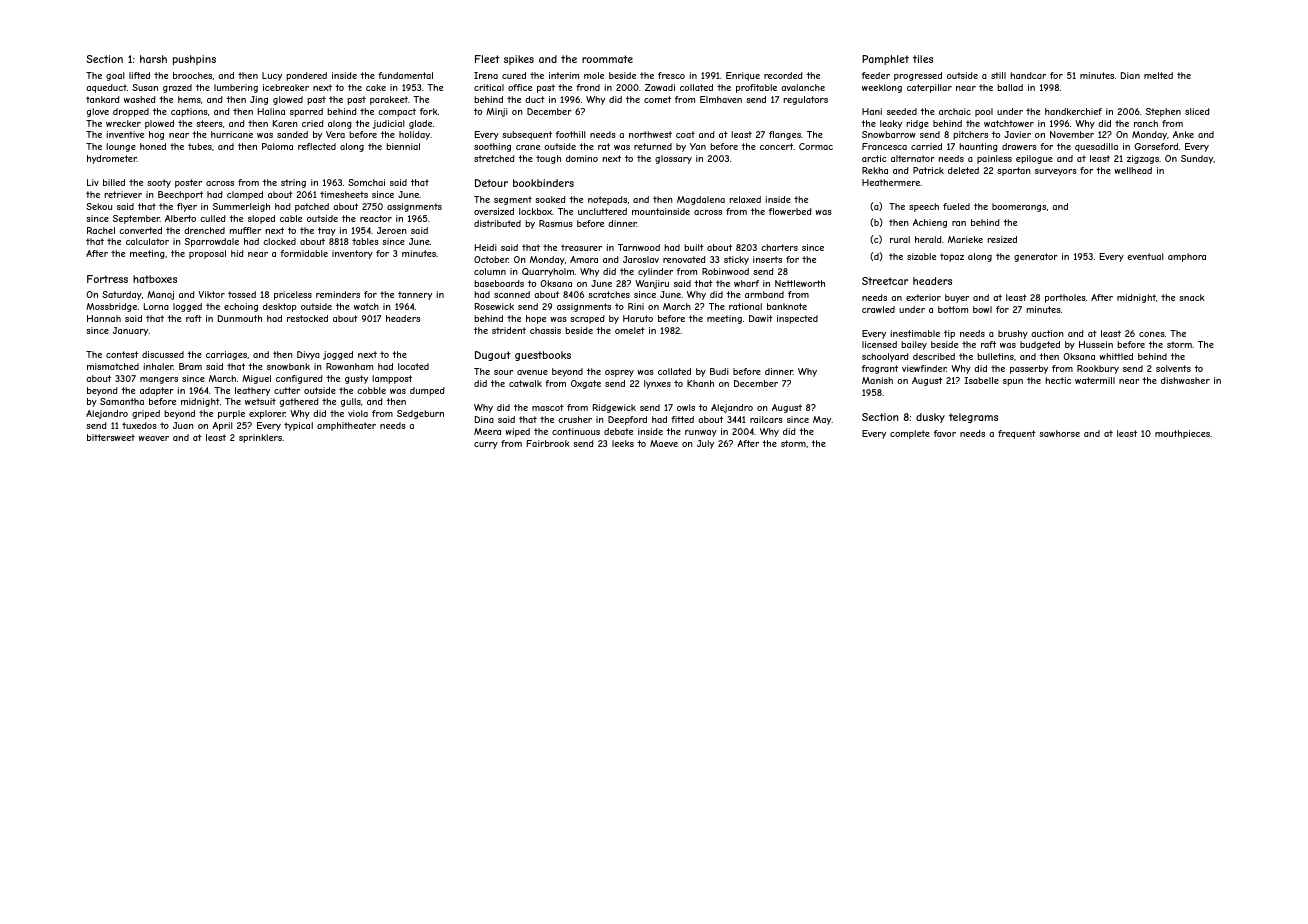 The image size is (1308, 924). What do you see at coordinates (671, 75) in the image?
I see `fresco` at bounding box center [671, 75].
